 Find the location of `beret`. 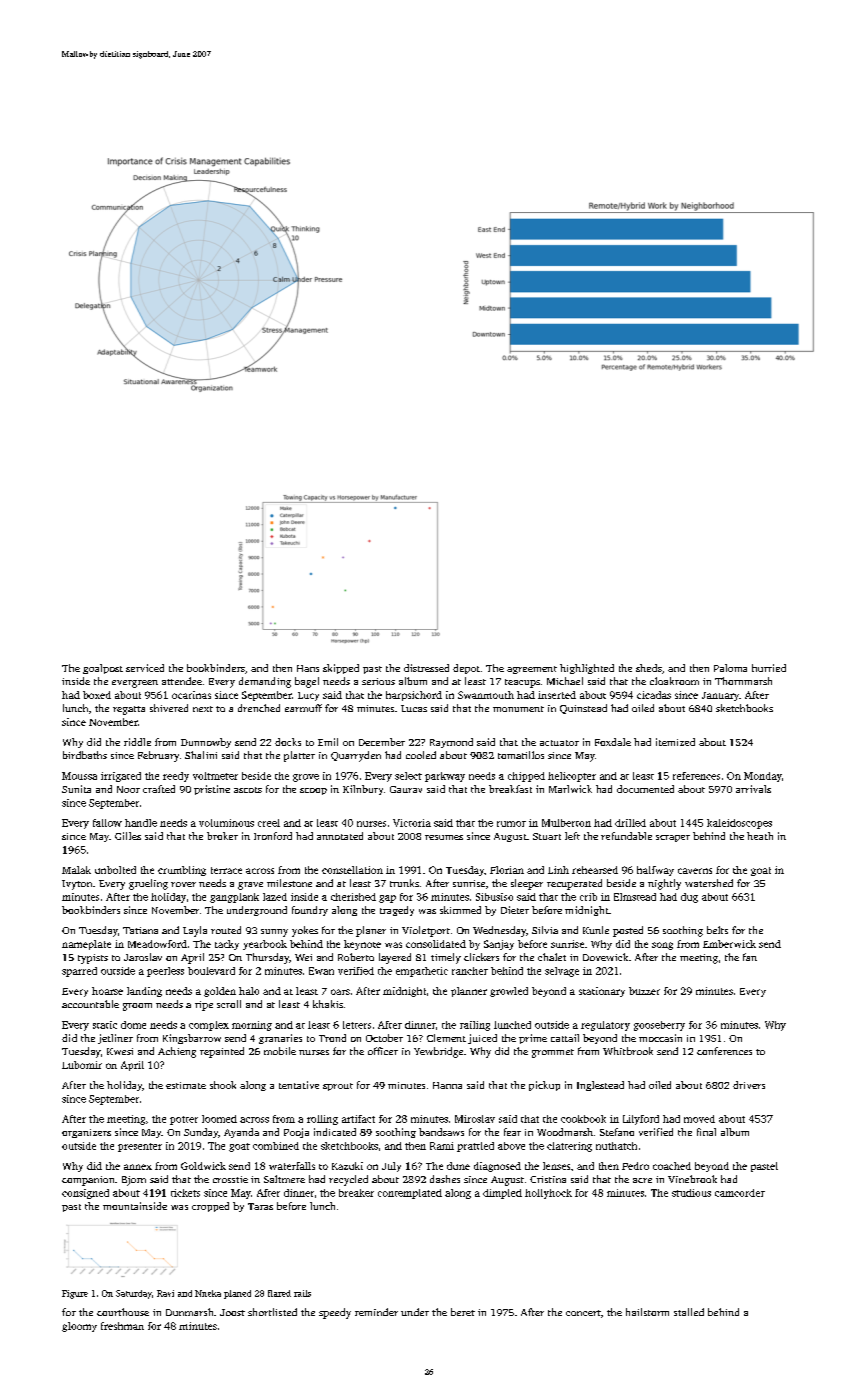

beret is located at coordinates (463, 1312).
